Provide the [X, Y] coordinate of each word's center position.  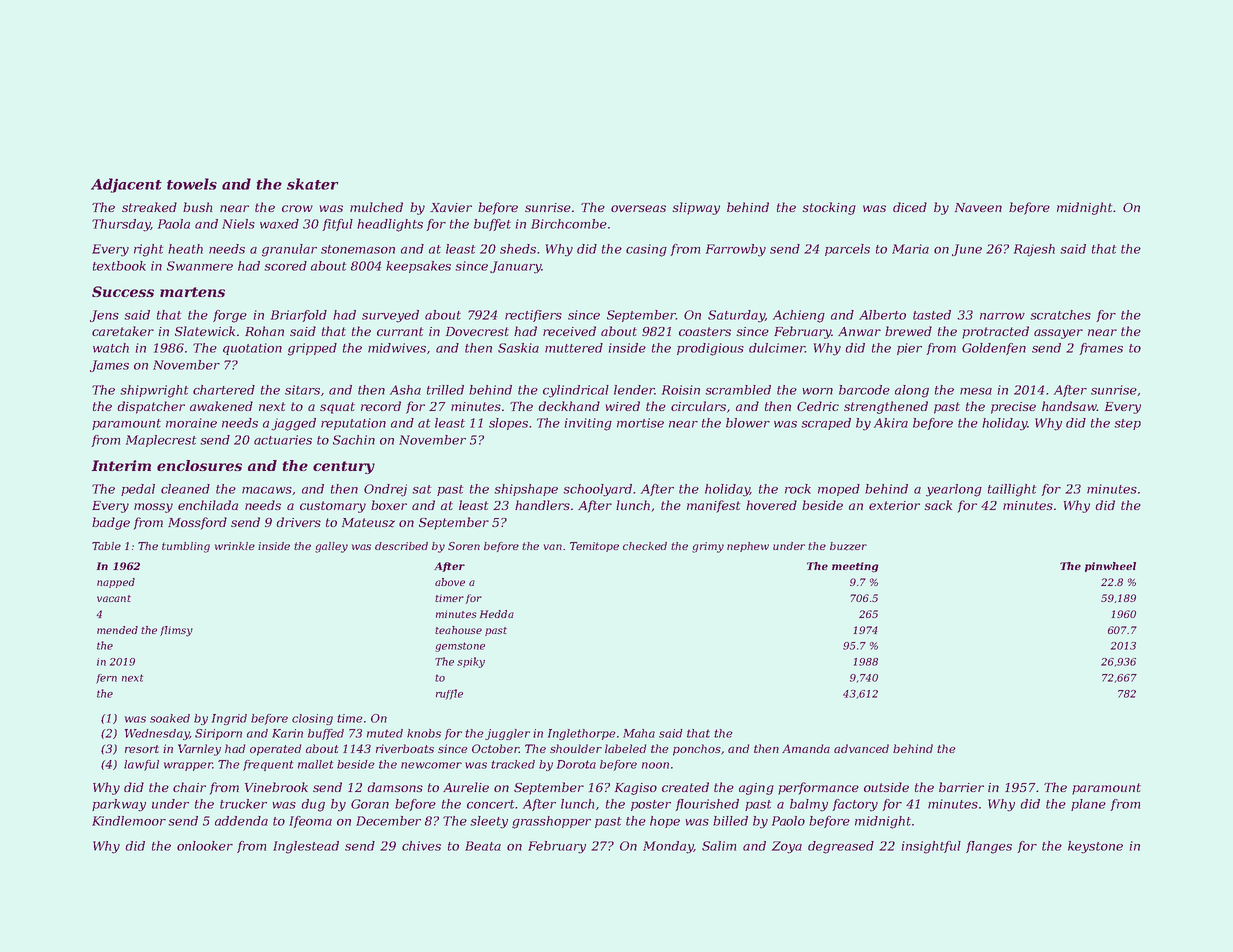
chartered [224, 390]
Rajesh [1034, 250]
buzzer [848, 546]
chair [189, 787]
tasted [932, 315]
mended [117, 630]
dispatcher [151, 407]
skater [313, 184]
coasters [705, 331]
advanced [861, 748]
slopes [508, 424]
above [450, 582]
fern [106, 679]
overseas [638, 208]
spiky [471, 662]
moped [839, 490]
